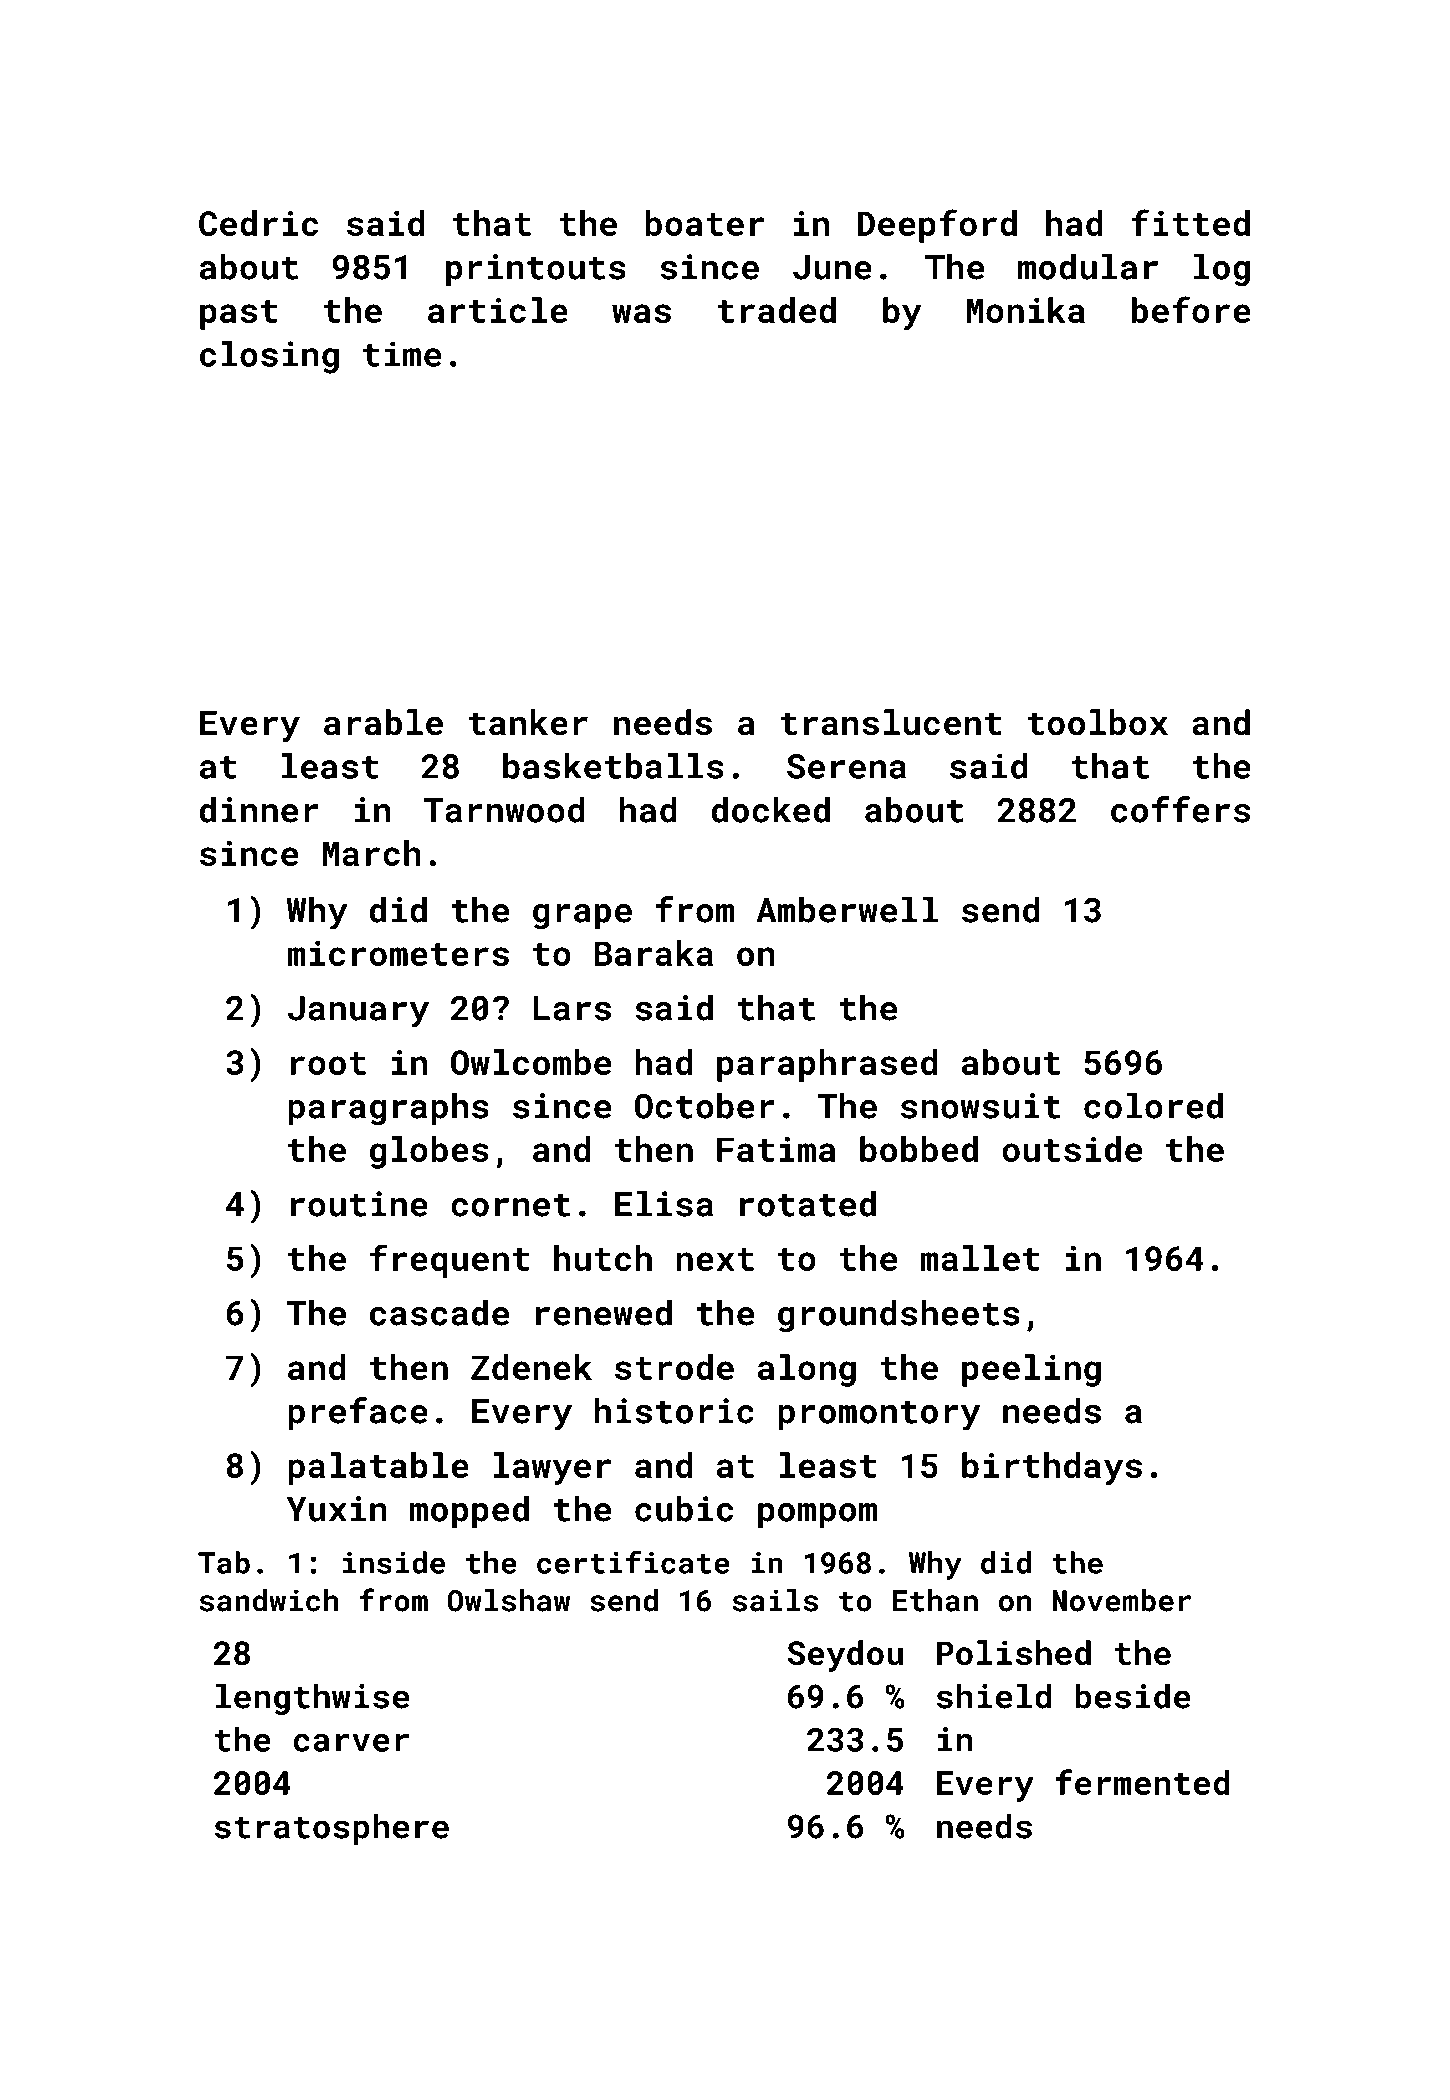 This document has width=1450, height=2100. Describe the element at coordinates (398, 953) in the document. I see `micrometers` at that location.
